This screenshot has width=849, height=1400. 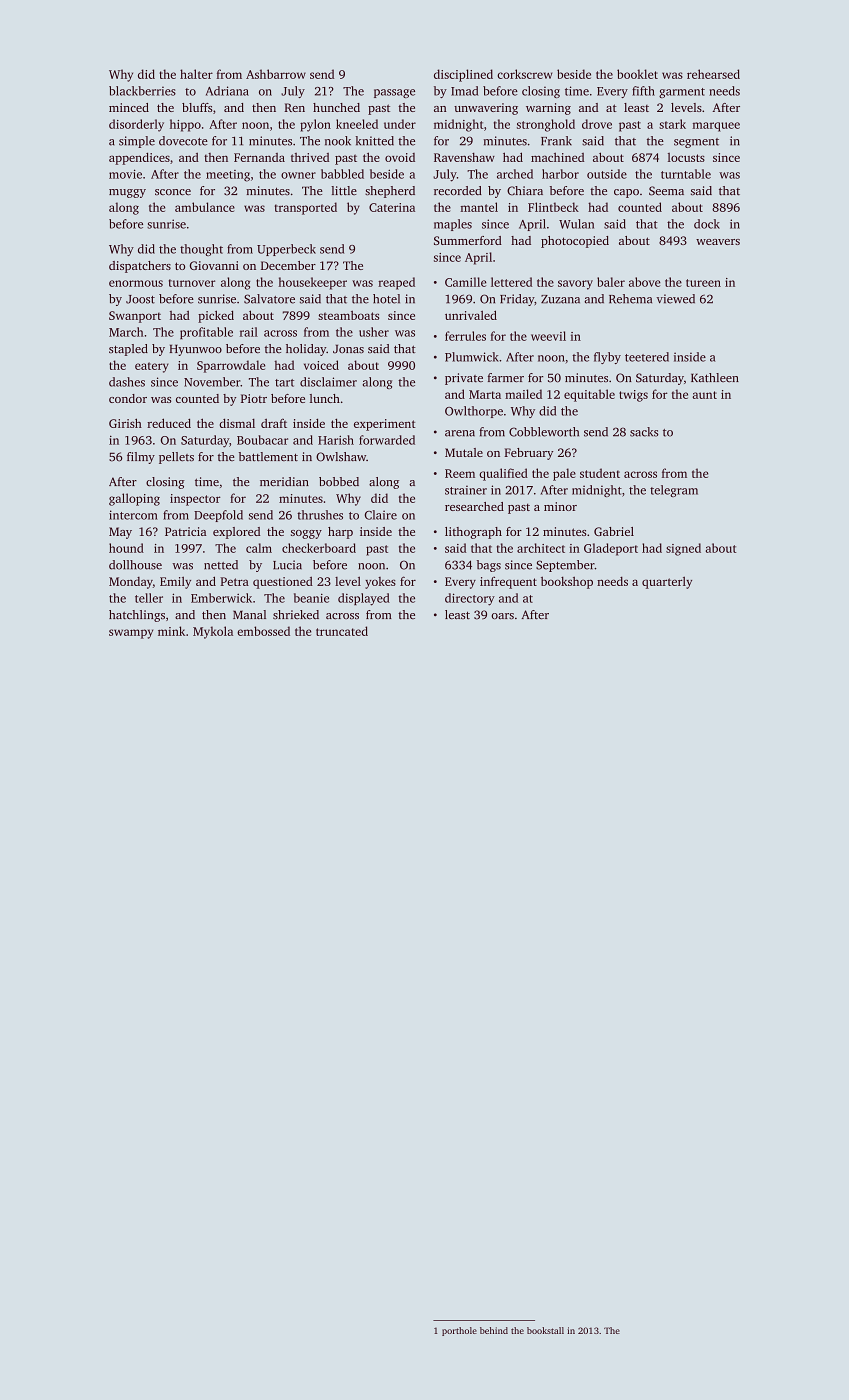 I want to click on oars, so click(x=502, y=616).
